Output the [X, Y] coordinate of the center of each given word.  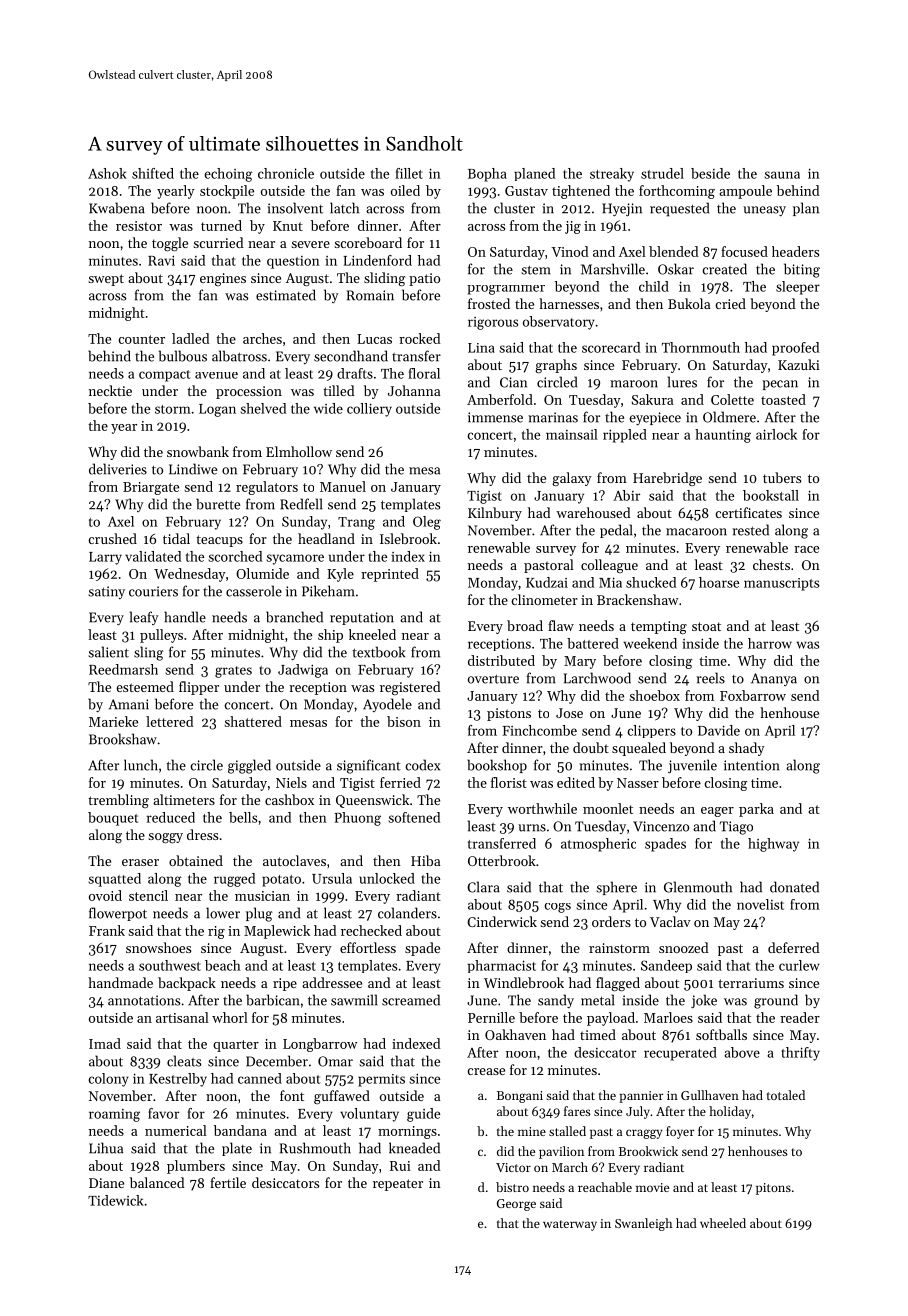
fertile [228, 1182]
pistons [509, 714]
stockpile [227, 192]
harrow [770, 643]
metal [598, 1000]
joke [704, 1001]
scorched [235, 556]
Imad [105, 1043]
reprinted [390, 575]
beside [710, 173]
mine [532, 1131]
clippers [652, 731]
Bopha [487, 175]
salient [108, 652]
